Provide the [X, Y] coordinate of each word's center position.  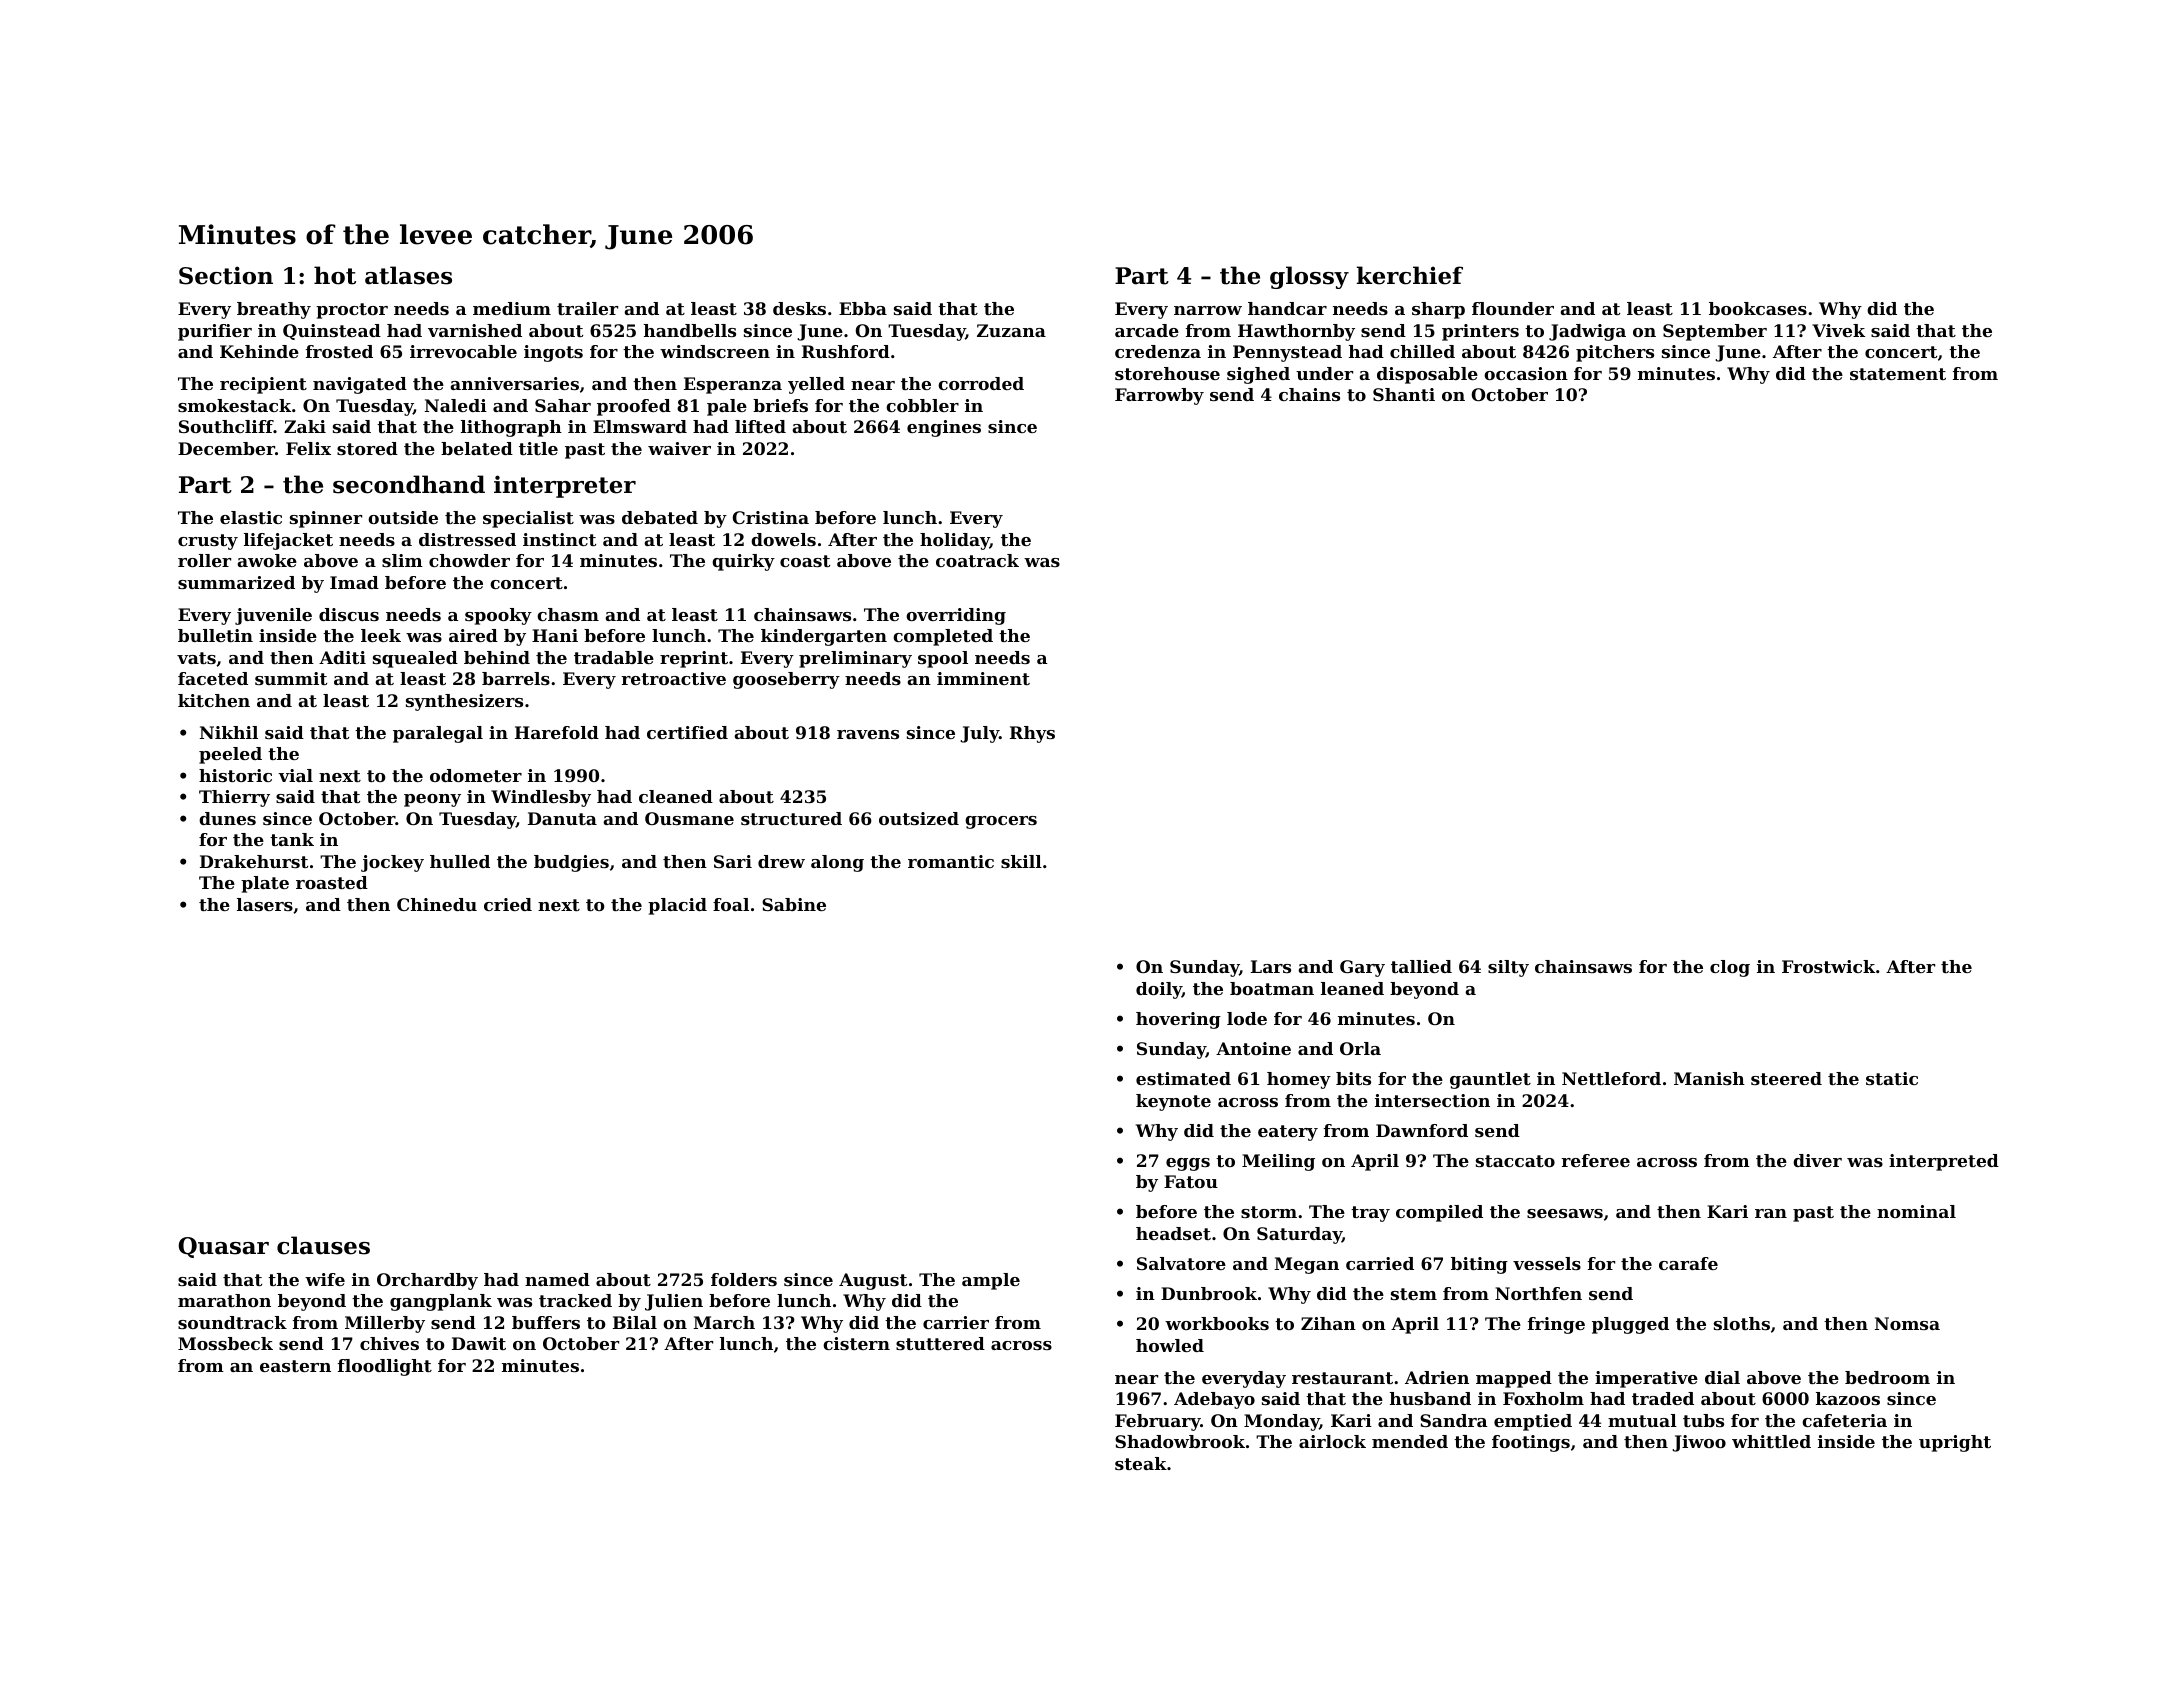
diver [1817, 1160]
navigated [360, 385]
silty [1508, 968]
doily [1159, 990]
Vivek [1838, 330]
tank [292, 839]
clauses [323, 1245]
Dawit [479, 1343]
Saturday [1299, 1235]
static [1892, 1078]
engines [944, 428]
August [873, 1281]
